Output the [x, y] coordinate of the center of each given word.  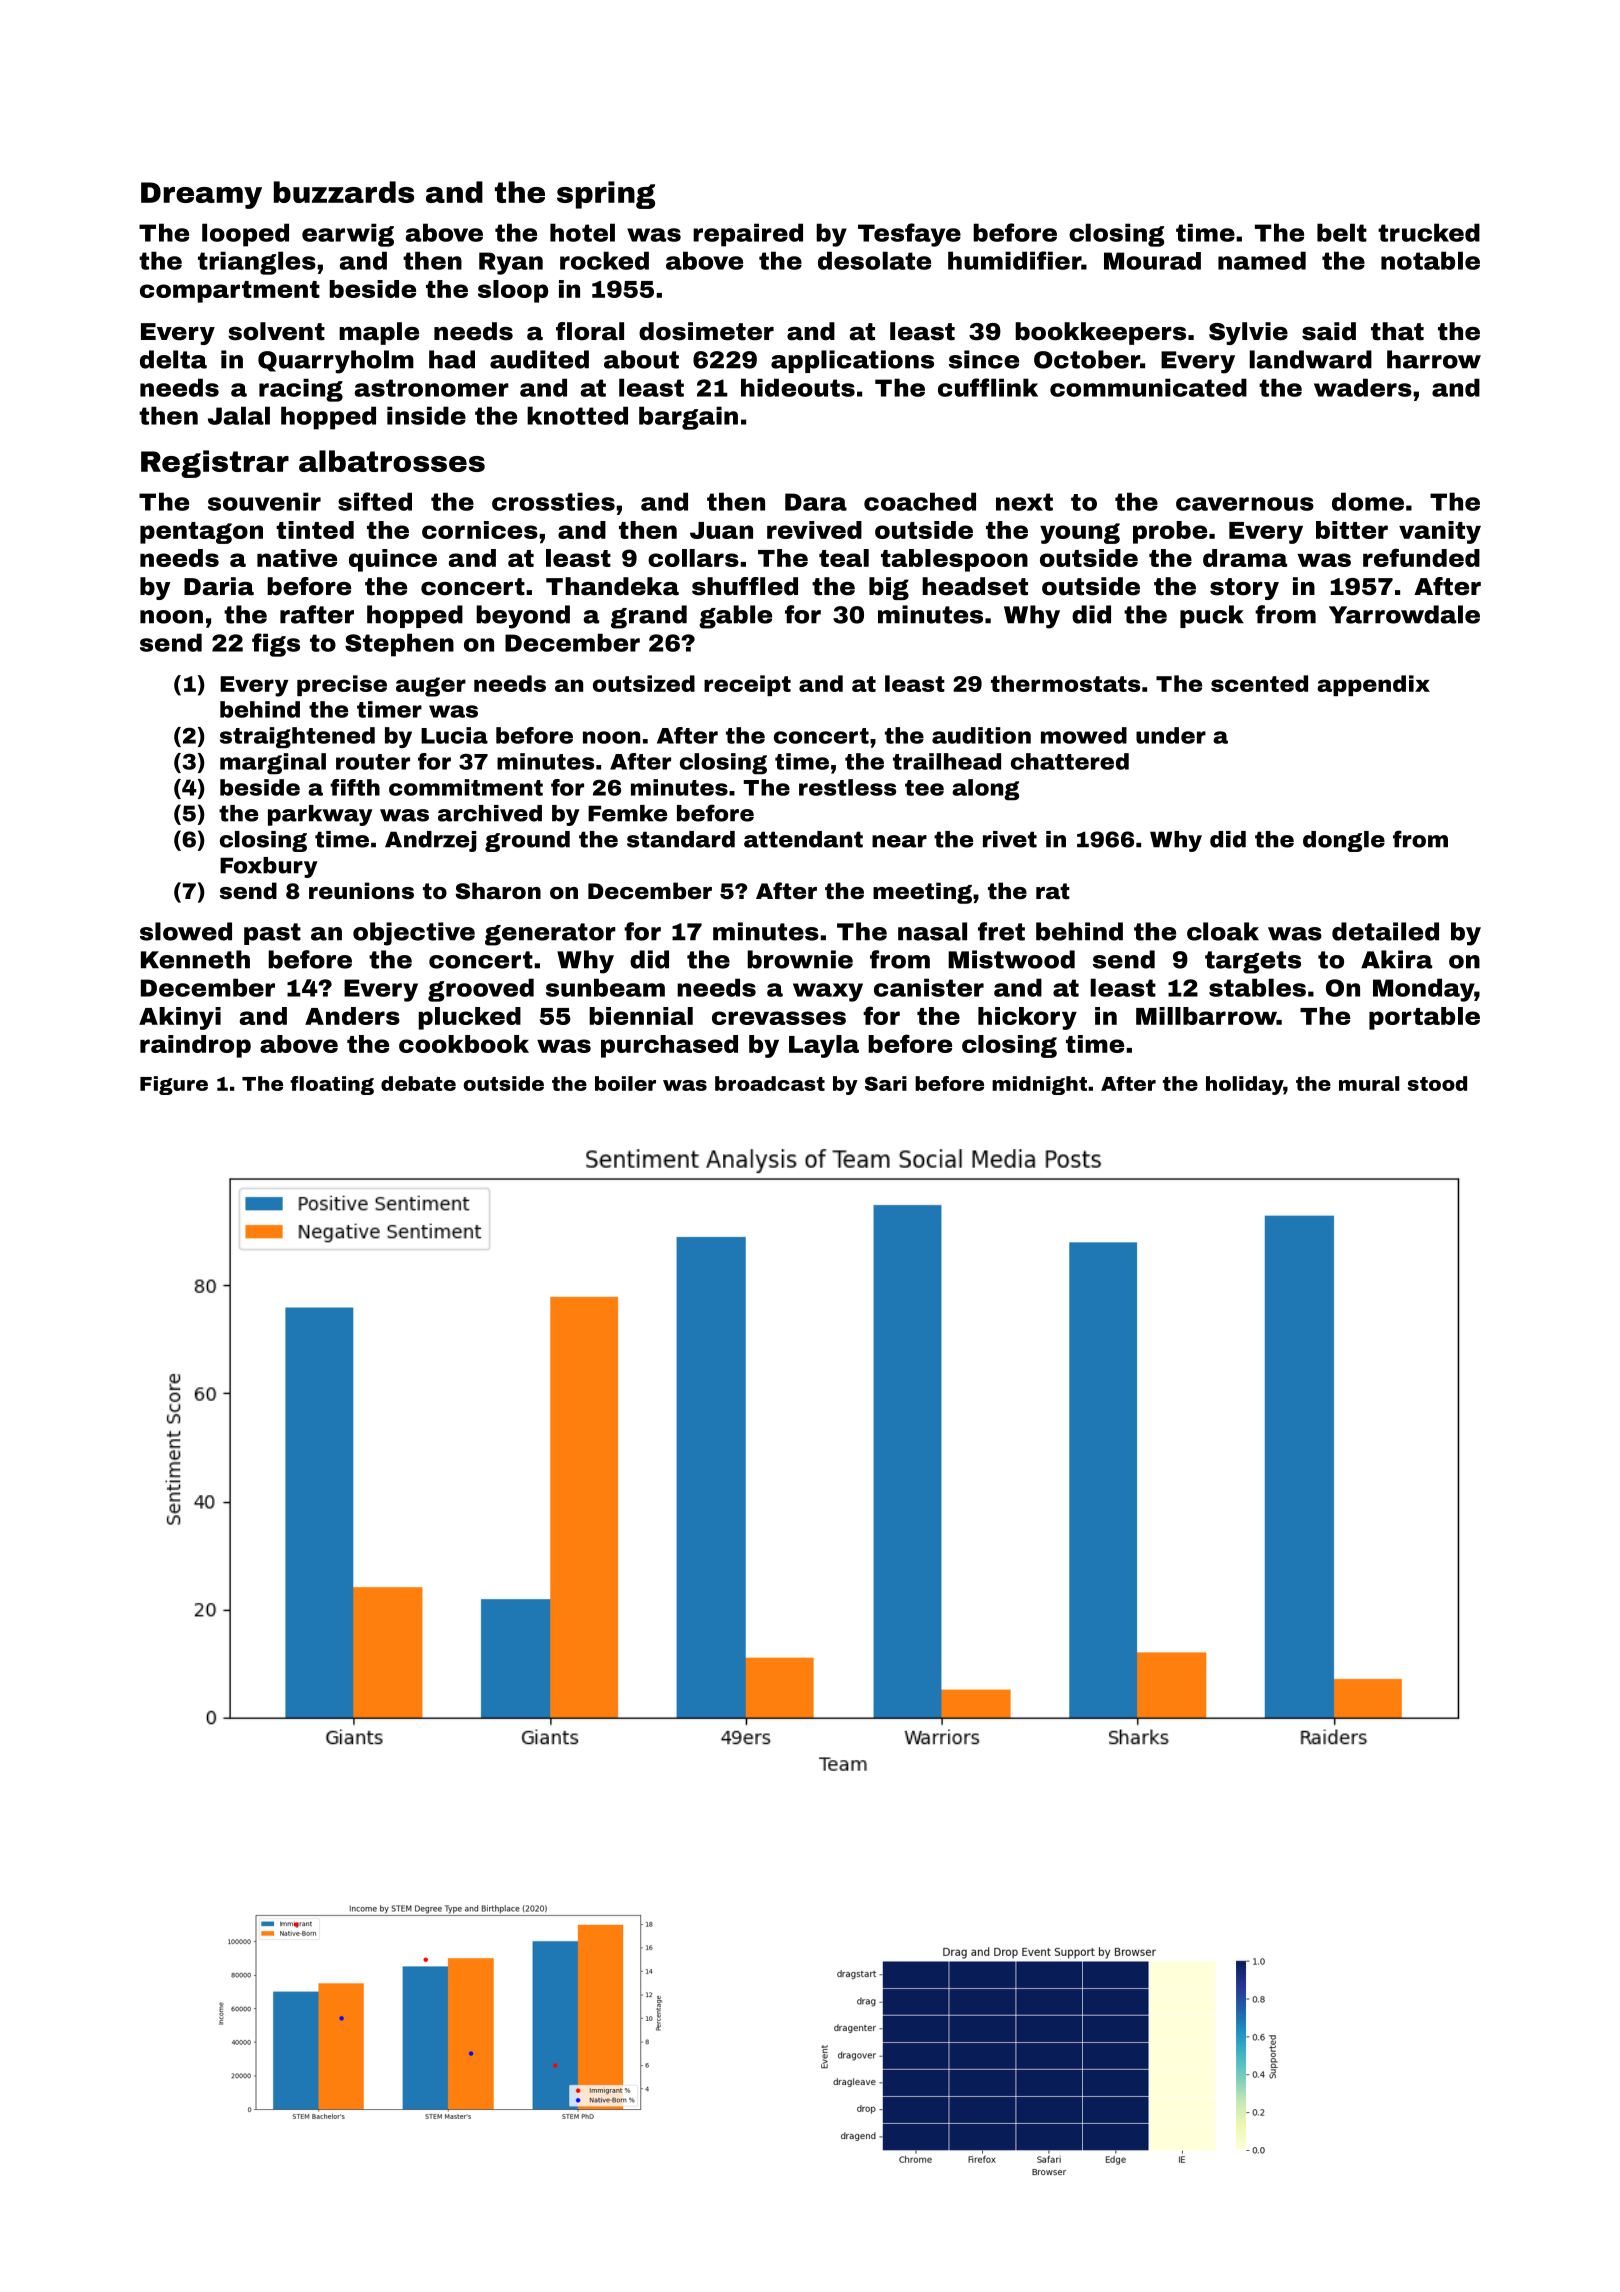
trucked [1429, 232]
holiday [1245, 1085]
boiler [625, 1083]
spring [606, 195]
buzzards [344, 192]
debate [418, 1083]
